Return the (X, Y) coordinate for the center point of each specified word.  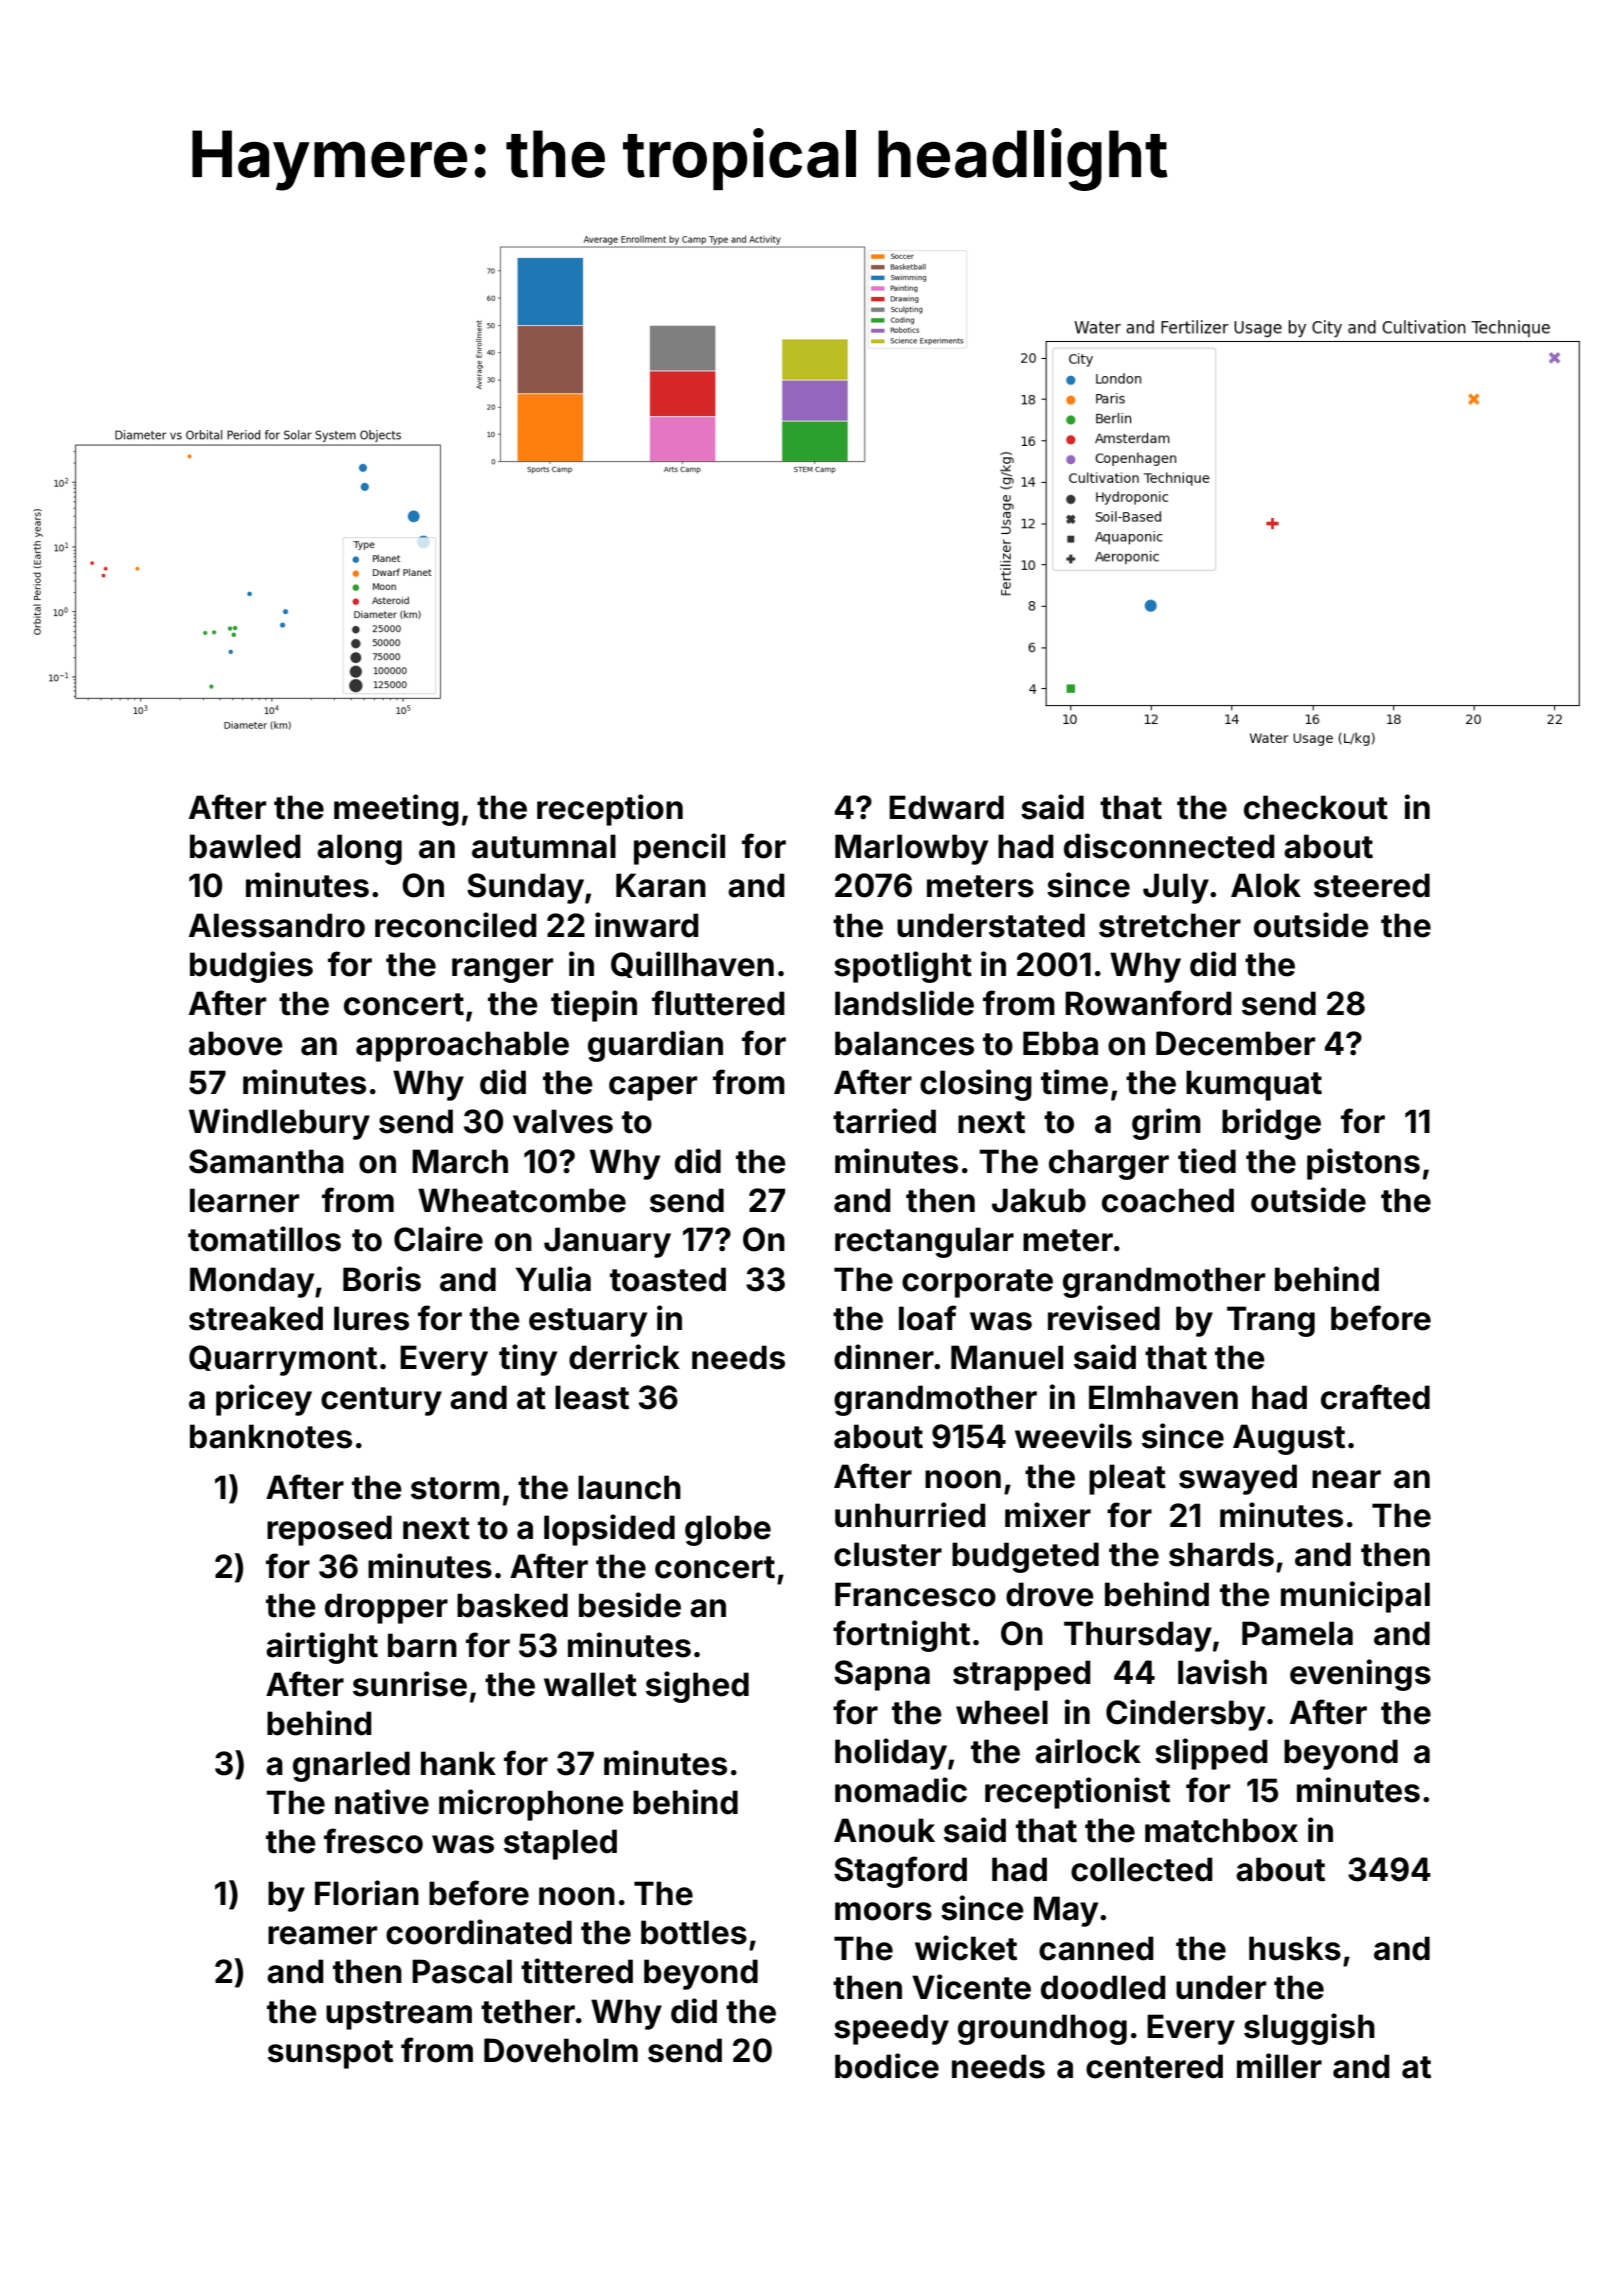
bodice (887, 2066)
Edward (946, 807)
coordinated (479, 1932)
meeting (396, 810)
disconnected (1169, 846)
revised (1104, 1318)
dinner (884, 1357)
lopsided (609, 1530)
